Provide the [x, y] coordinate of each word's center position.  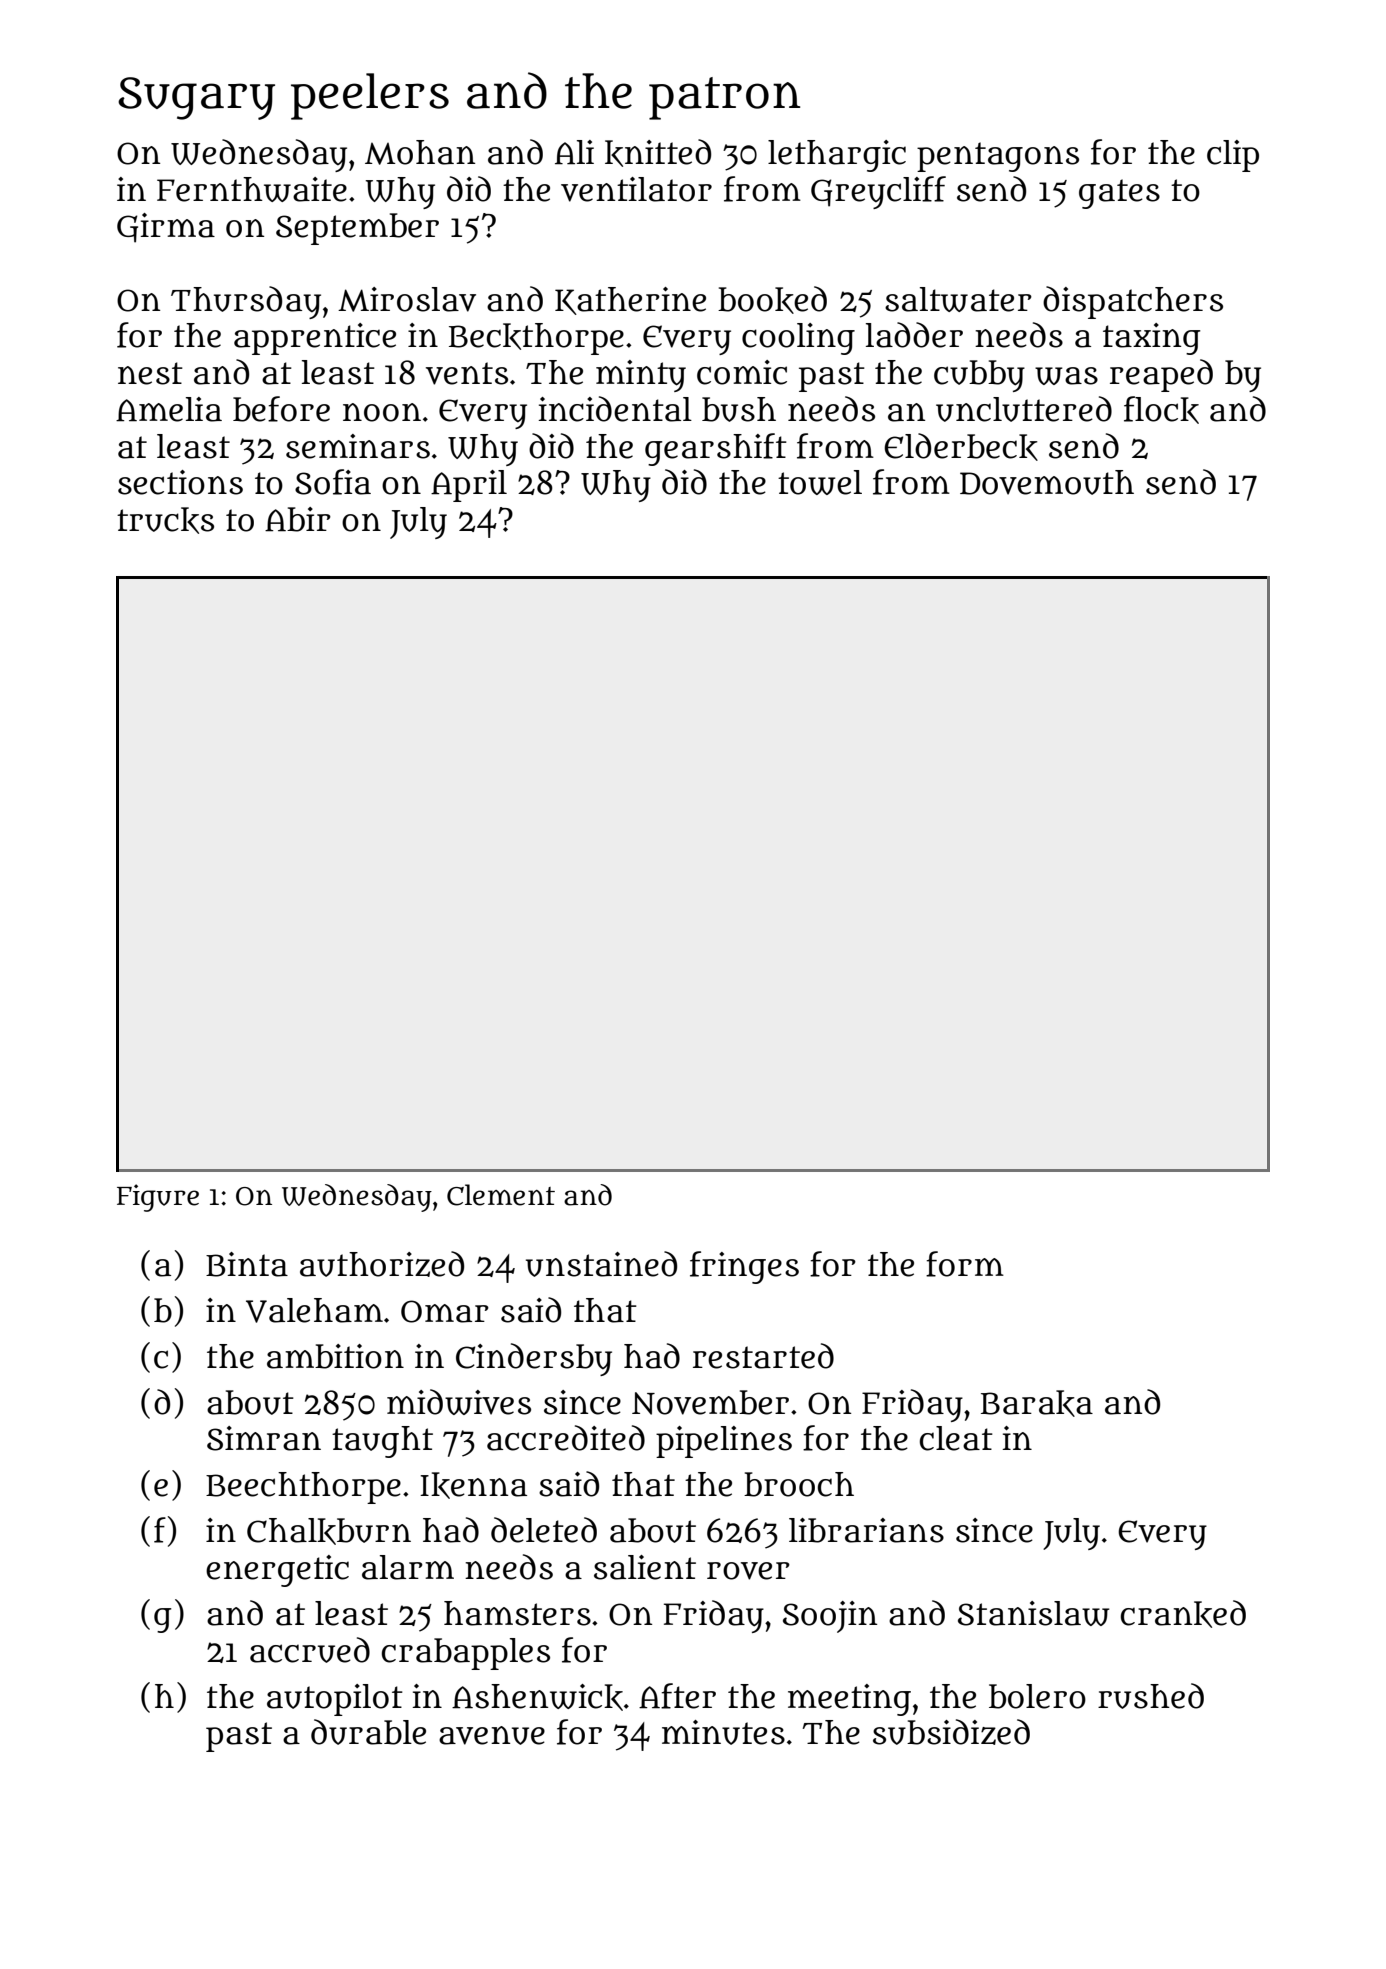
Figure [158, 1198]
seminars [358, 446]
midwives [459, 1402]
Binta [247, 1264]
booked [772, 300]
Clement [501, 1195]
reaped [1161, 375]
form [965, 1264]
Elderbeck [961, 447]
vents [467, 373]
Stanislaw [1034, 1613]
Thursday [246, 302]
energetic [277, 1571]
